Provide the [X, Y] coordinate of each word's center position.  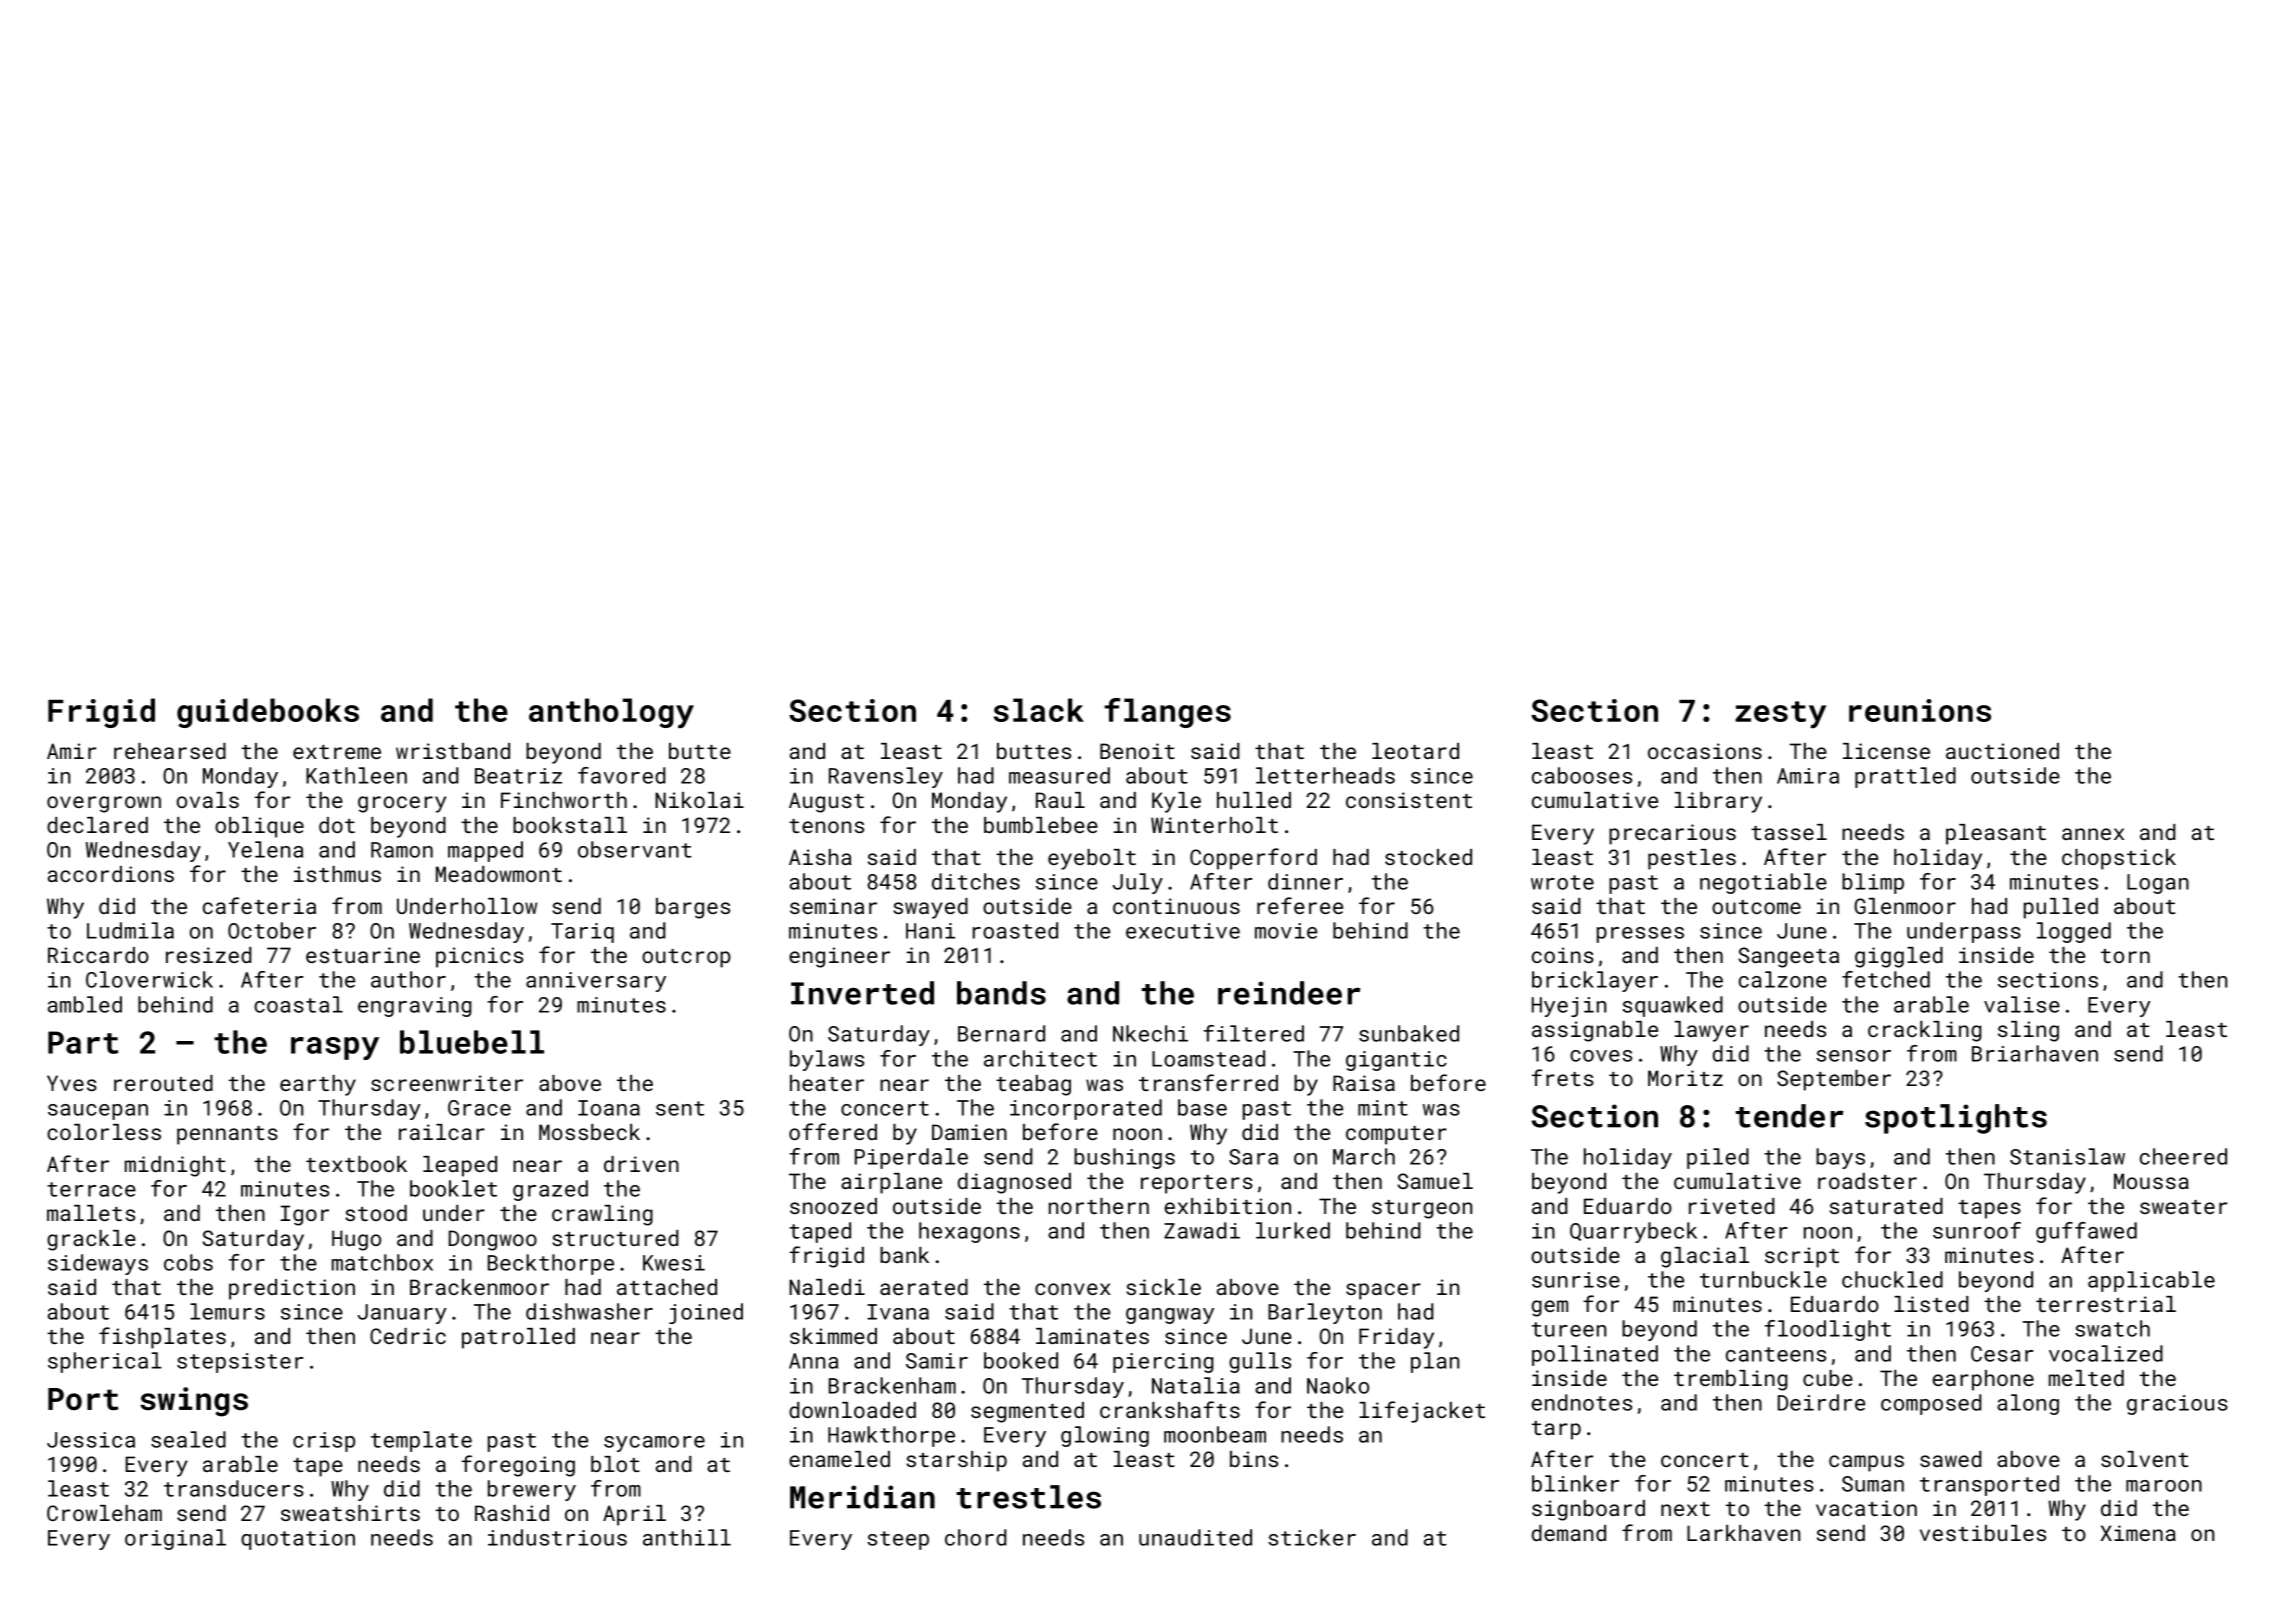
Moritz [1685, 1078]
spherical [105, 1362]
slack [1039, 710]
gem [1550, 1308]
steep [898, 1540]
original [175, 1539]
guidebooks [268, 713]
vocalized [2106, 1353]
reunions [1920, 710]
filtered [1254, 1033]
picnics [479, 957]
